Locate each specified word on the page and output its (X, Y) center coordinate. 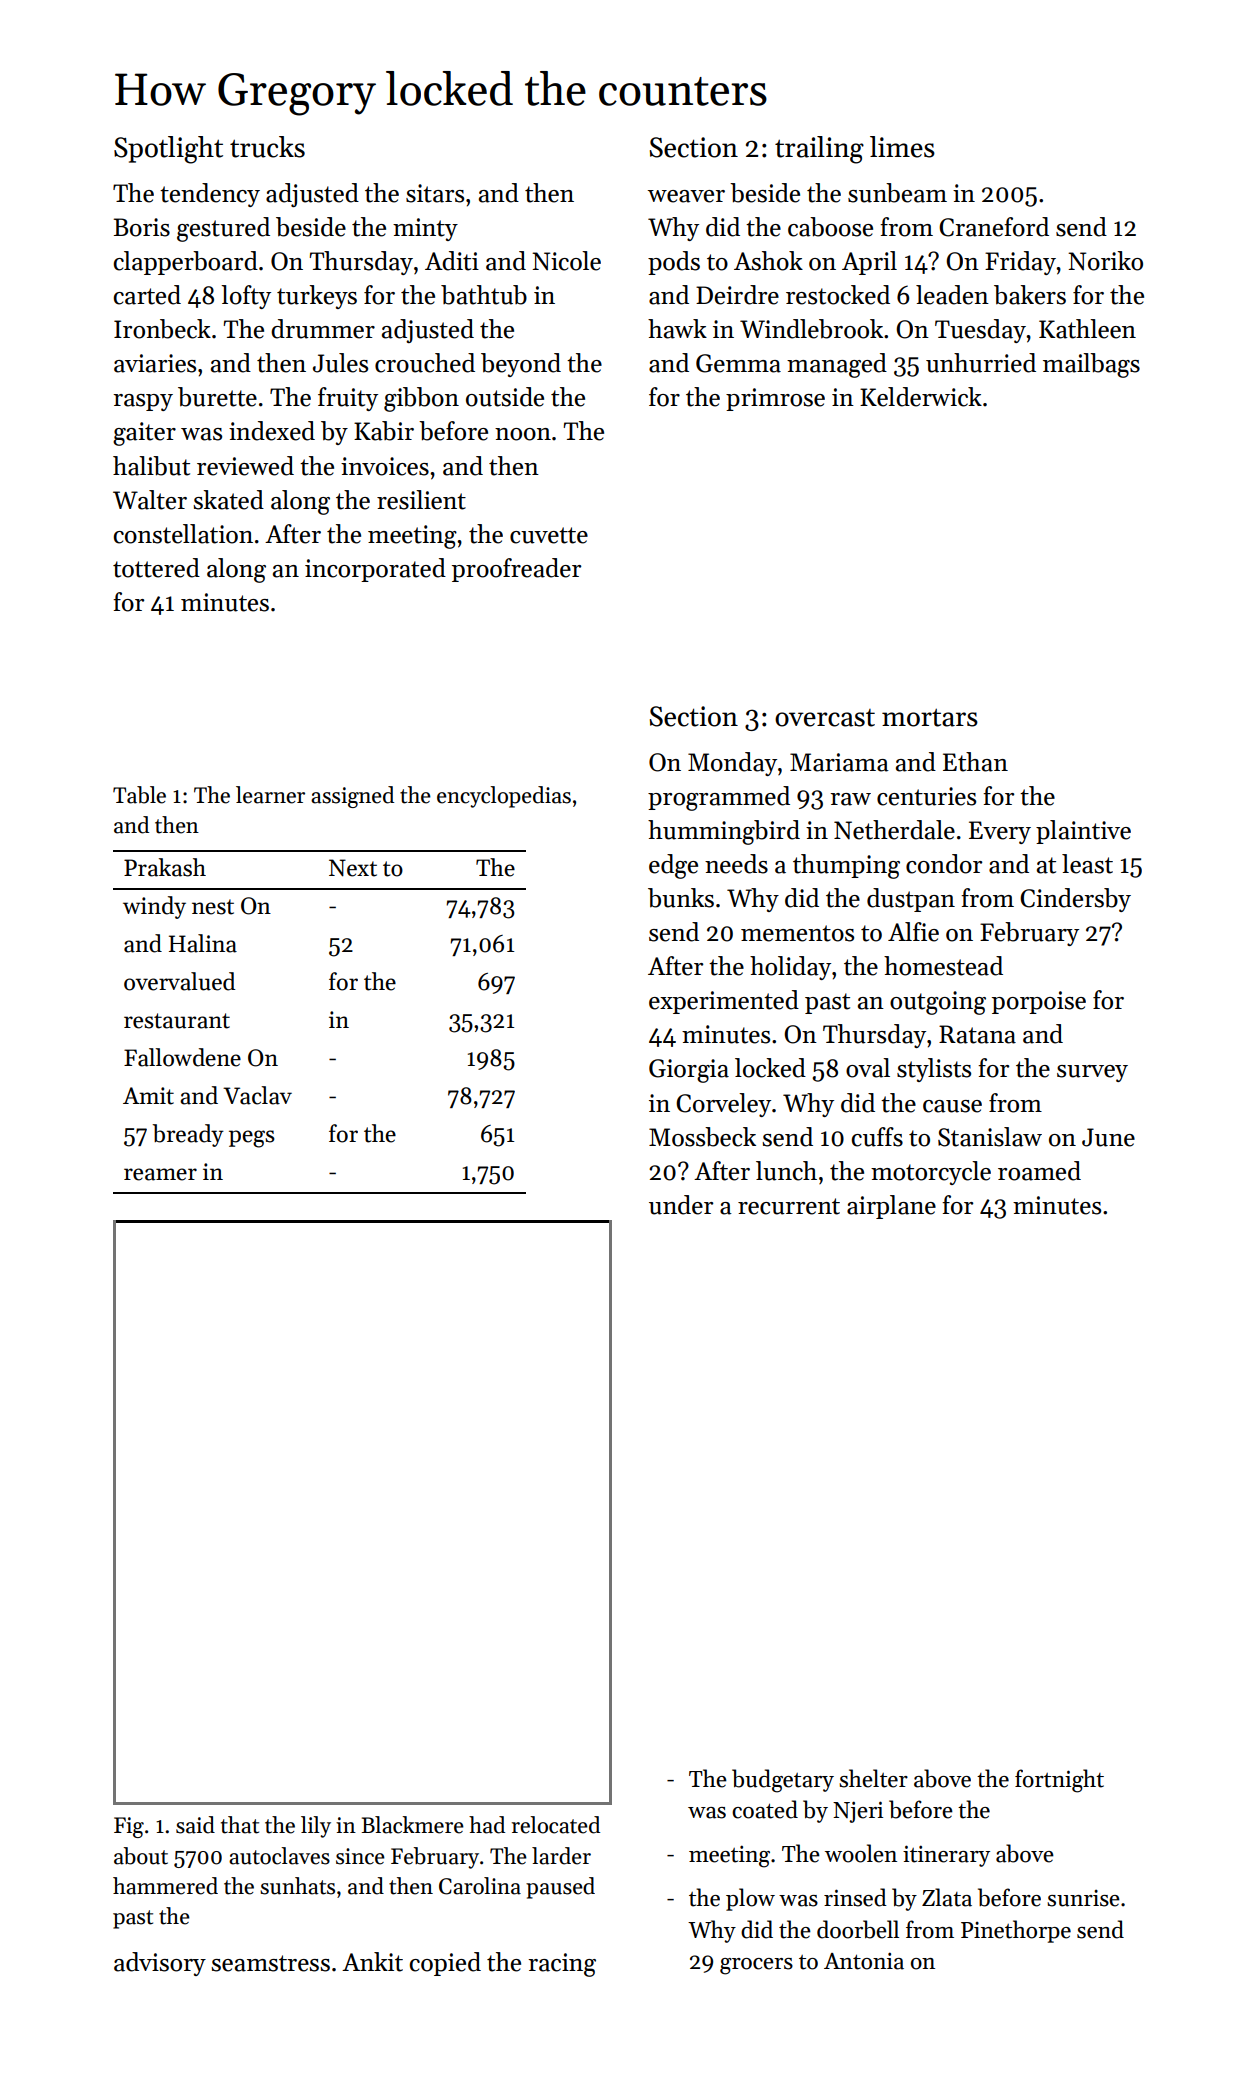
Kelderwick (921, 397)
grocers (756, 1966)
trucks (267, 147)
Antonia (864, 1961)
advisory (160, 1964)
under (681, 1205)
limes (902, 147)
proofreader (516, 570)
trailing (819, 150)
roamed (1039, 1171)
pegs (252, 1139)
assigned (352, 797)
